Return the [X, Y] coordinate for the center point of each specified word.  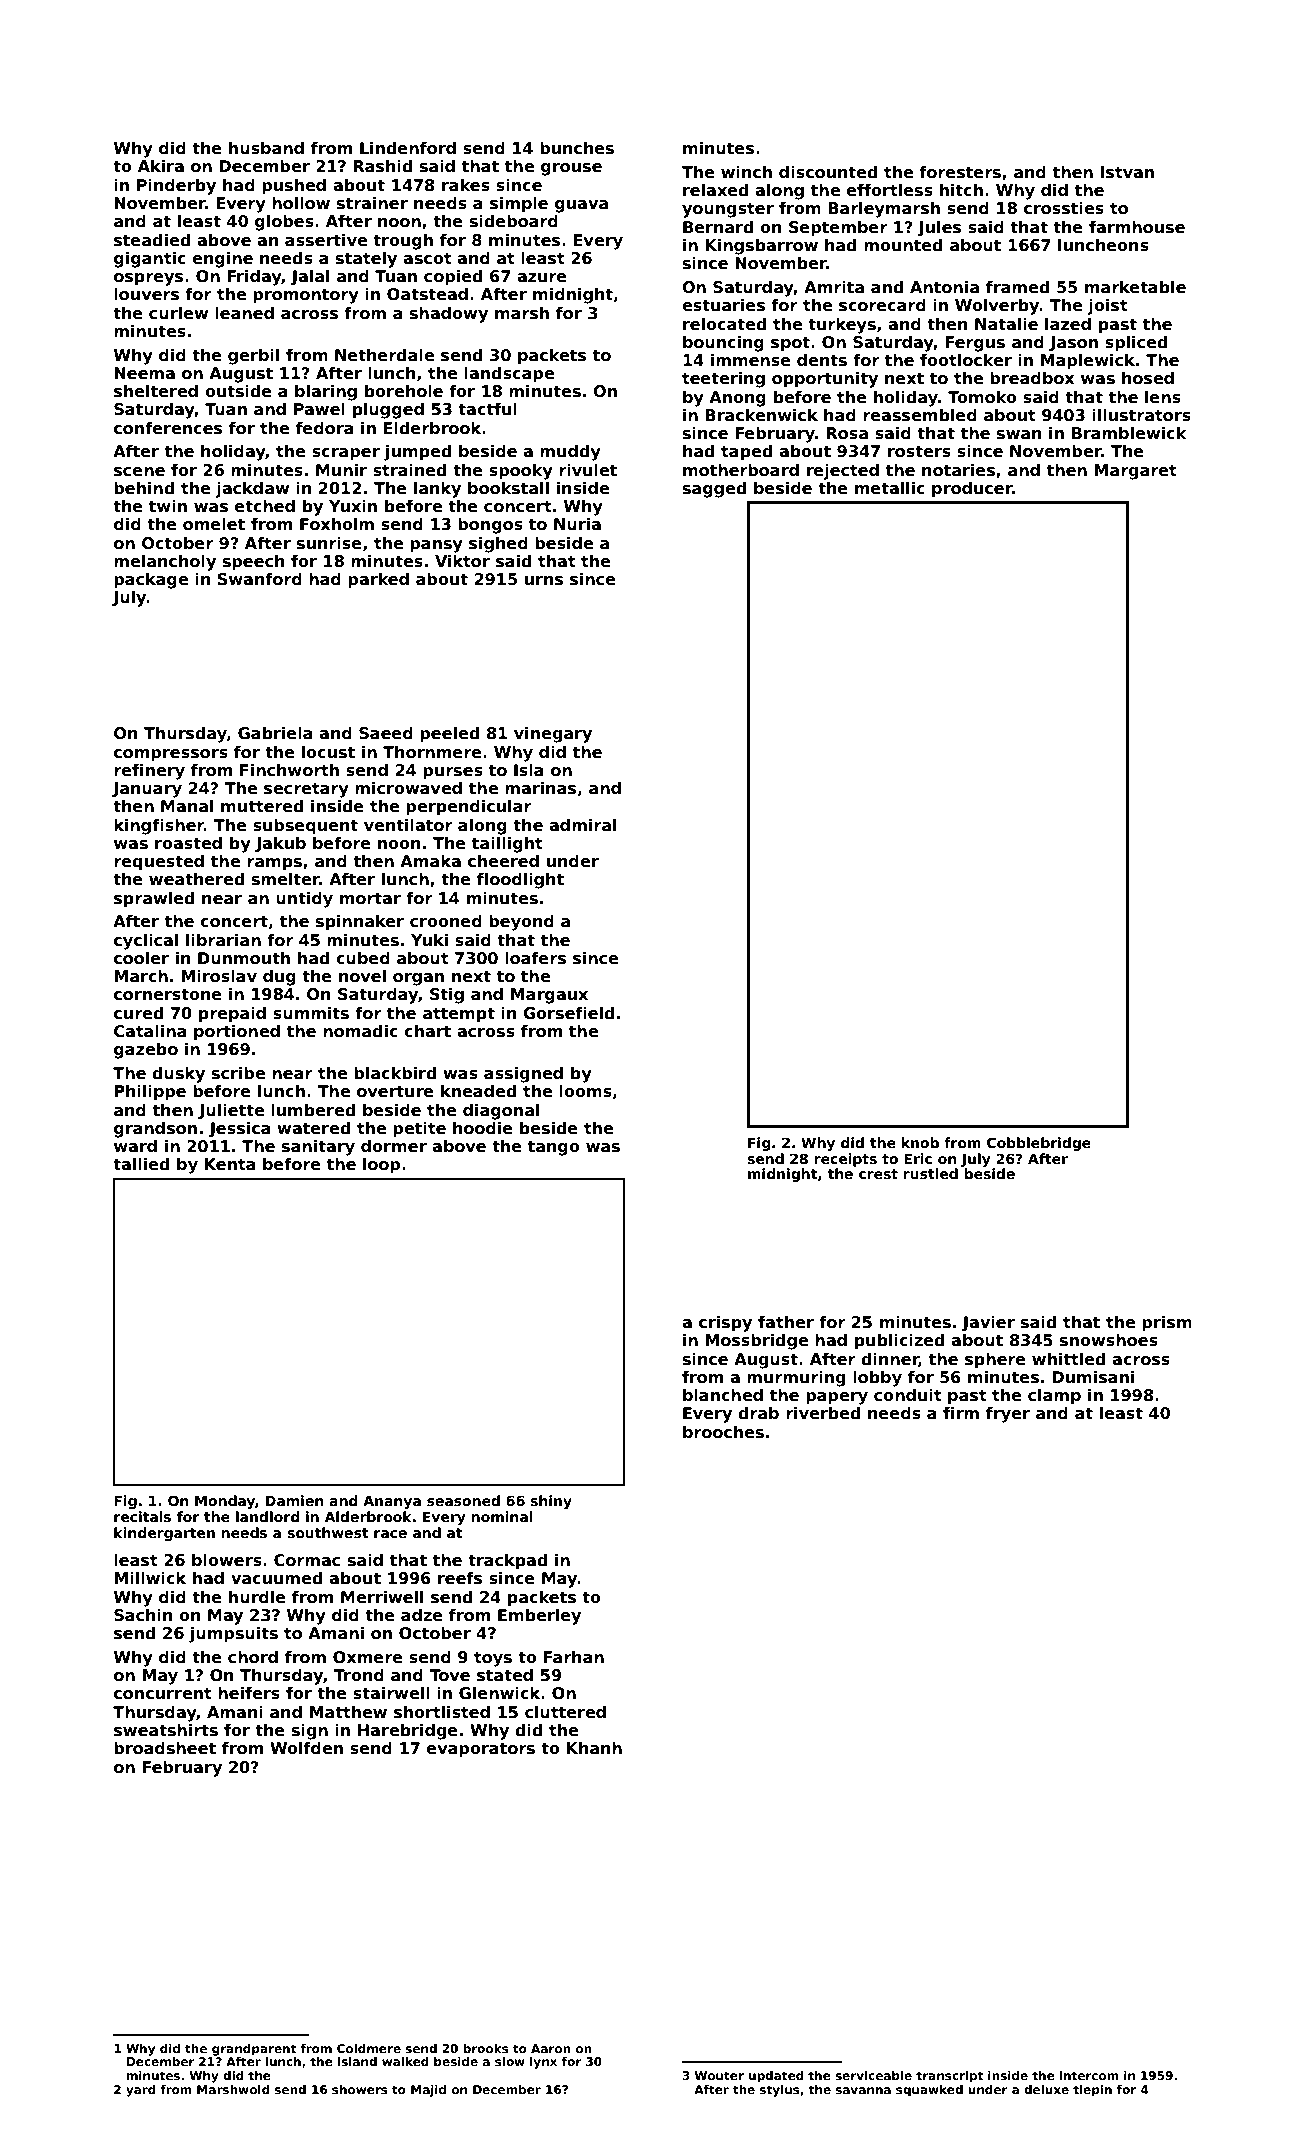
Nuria [577, 523]
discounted [828, 172]
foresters [960, 172]
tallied [141, 1163]
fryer [1008, 1414]
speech [253, 562]
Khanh [594, 1747]
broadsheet [165, 1748]
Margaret [1135, 472]
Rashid [382, 166]
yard [141, 2091]
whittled [1068, 1358]
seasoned [463, 1500]
